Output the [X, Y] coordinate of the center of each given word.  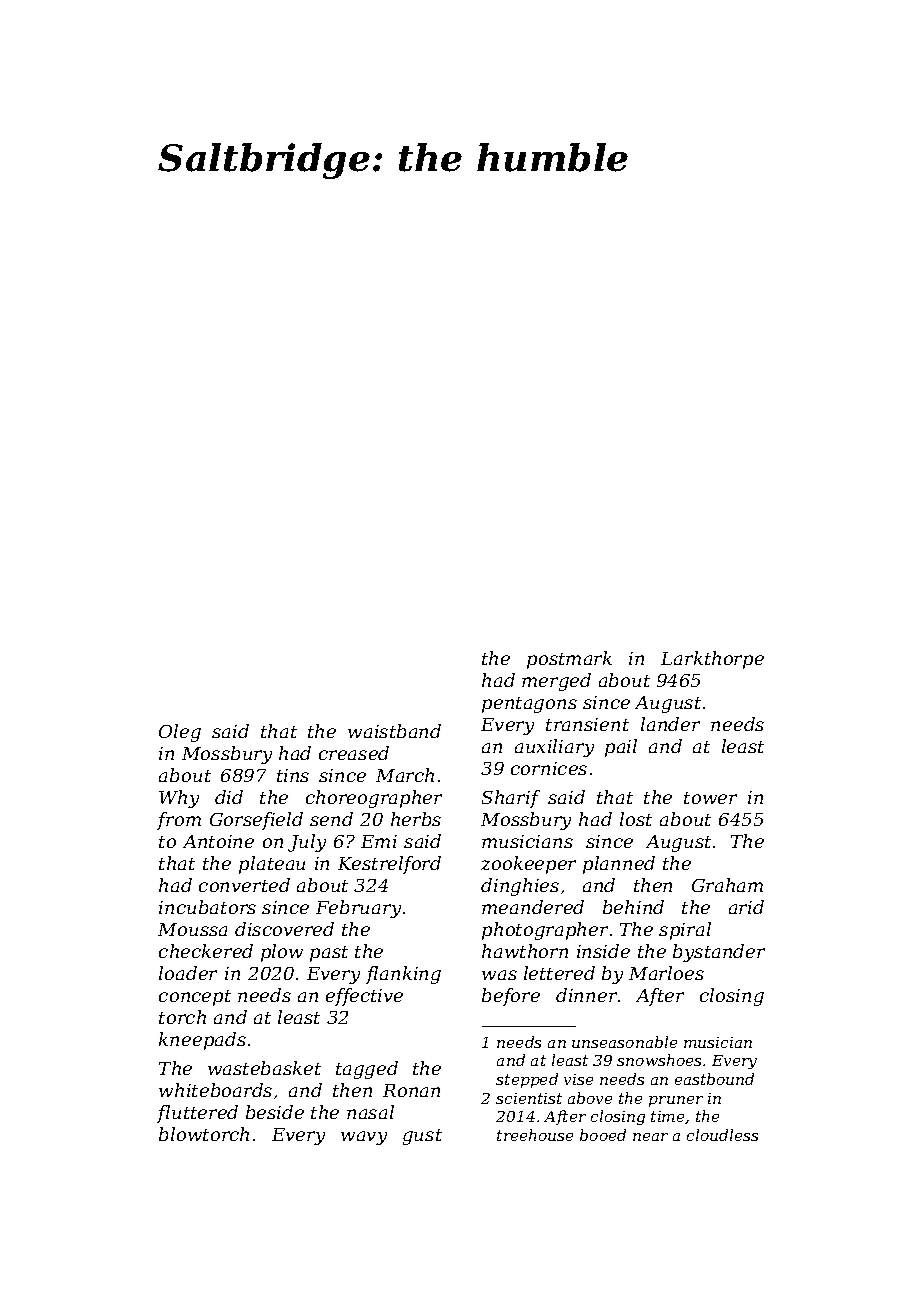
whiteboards [215, 1090]
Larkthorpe [712, 660]
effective [364, 997]
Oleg [180, 733]
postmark [569, 660]
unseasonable [624, 1042]
